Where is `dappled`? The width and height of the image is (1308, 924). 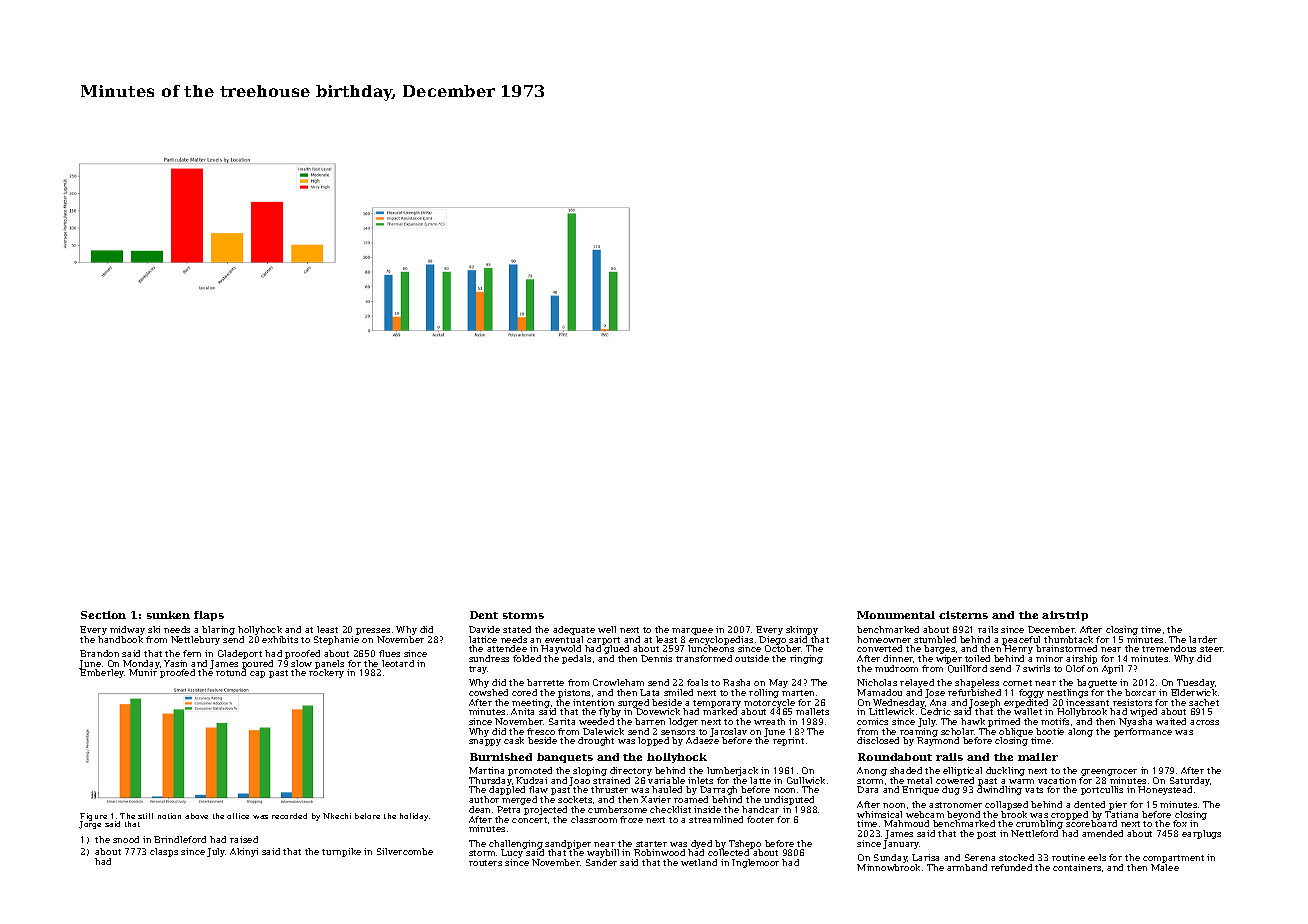
dappled is located at coordinates (507, 791).
